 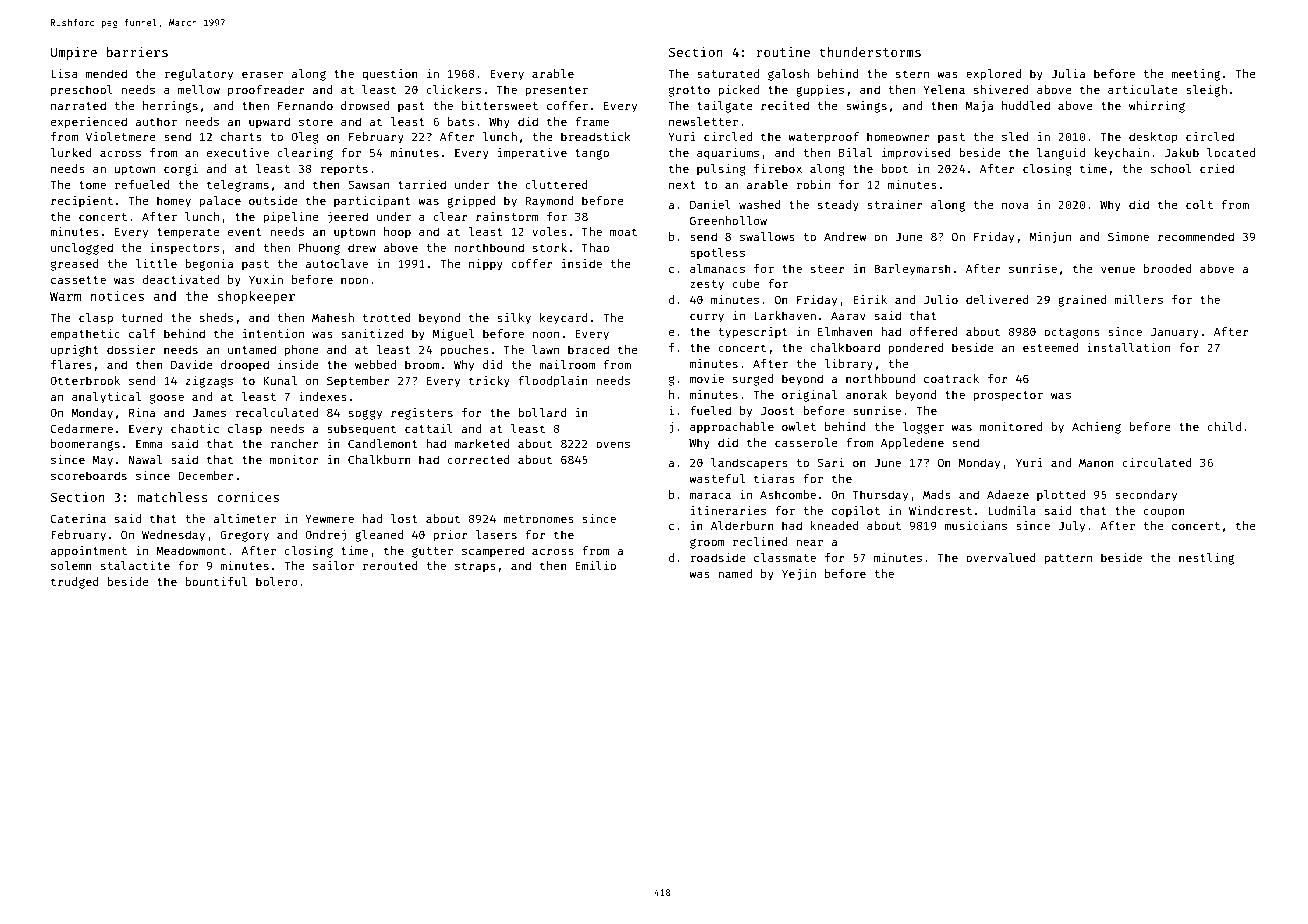 I want to click on Emilio, so click(x=595, y=565).
